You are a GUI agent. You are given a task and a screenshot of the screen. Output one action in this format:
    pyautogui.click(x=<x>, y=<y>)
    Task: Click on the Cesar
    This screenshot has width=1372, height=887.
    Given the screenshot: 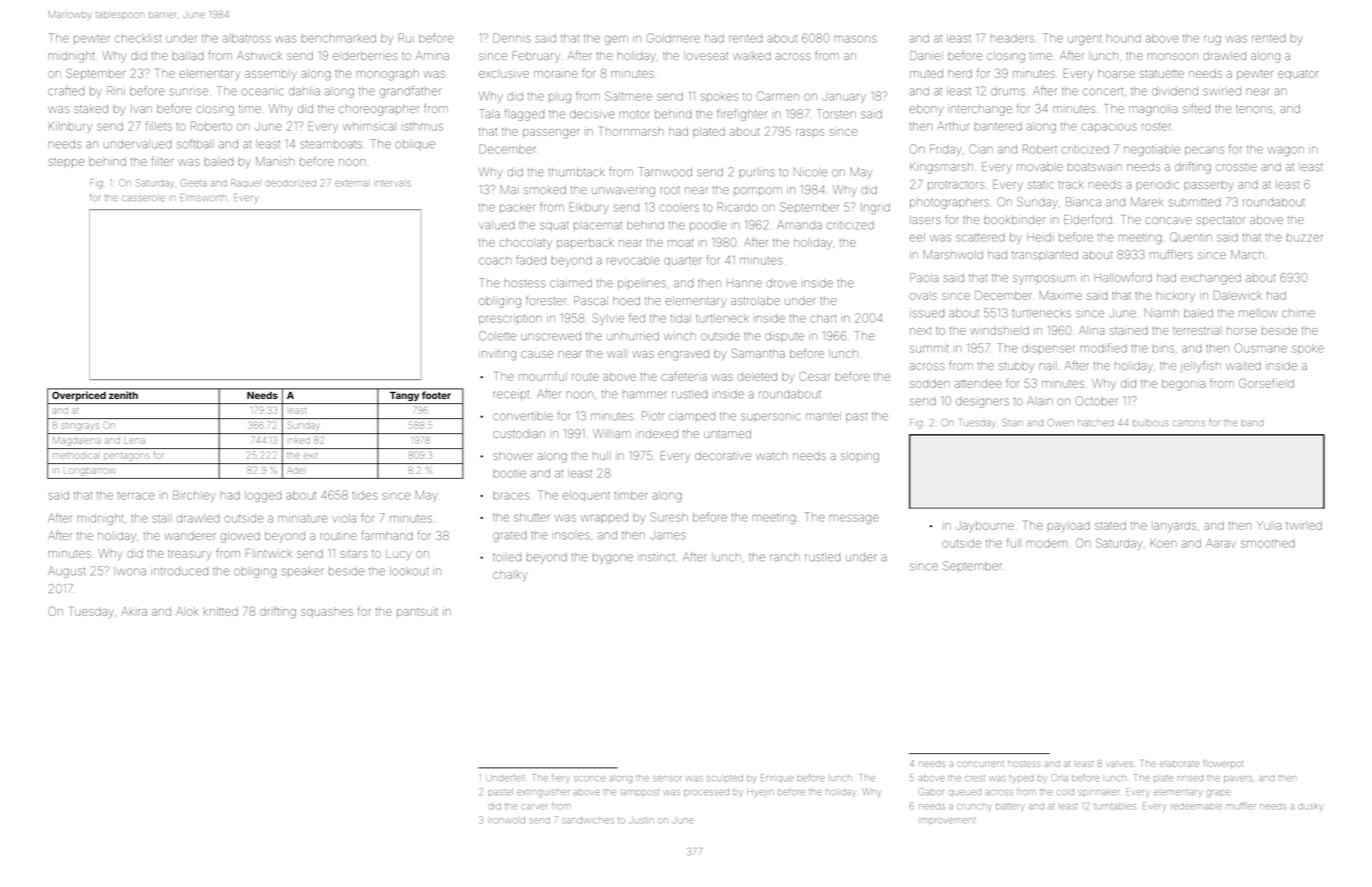 What is the action you would take?
    pyautogui.click(x=814, y=376)
